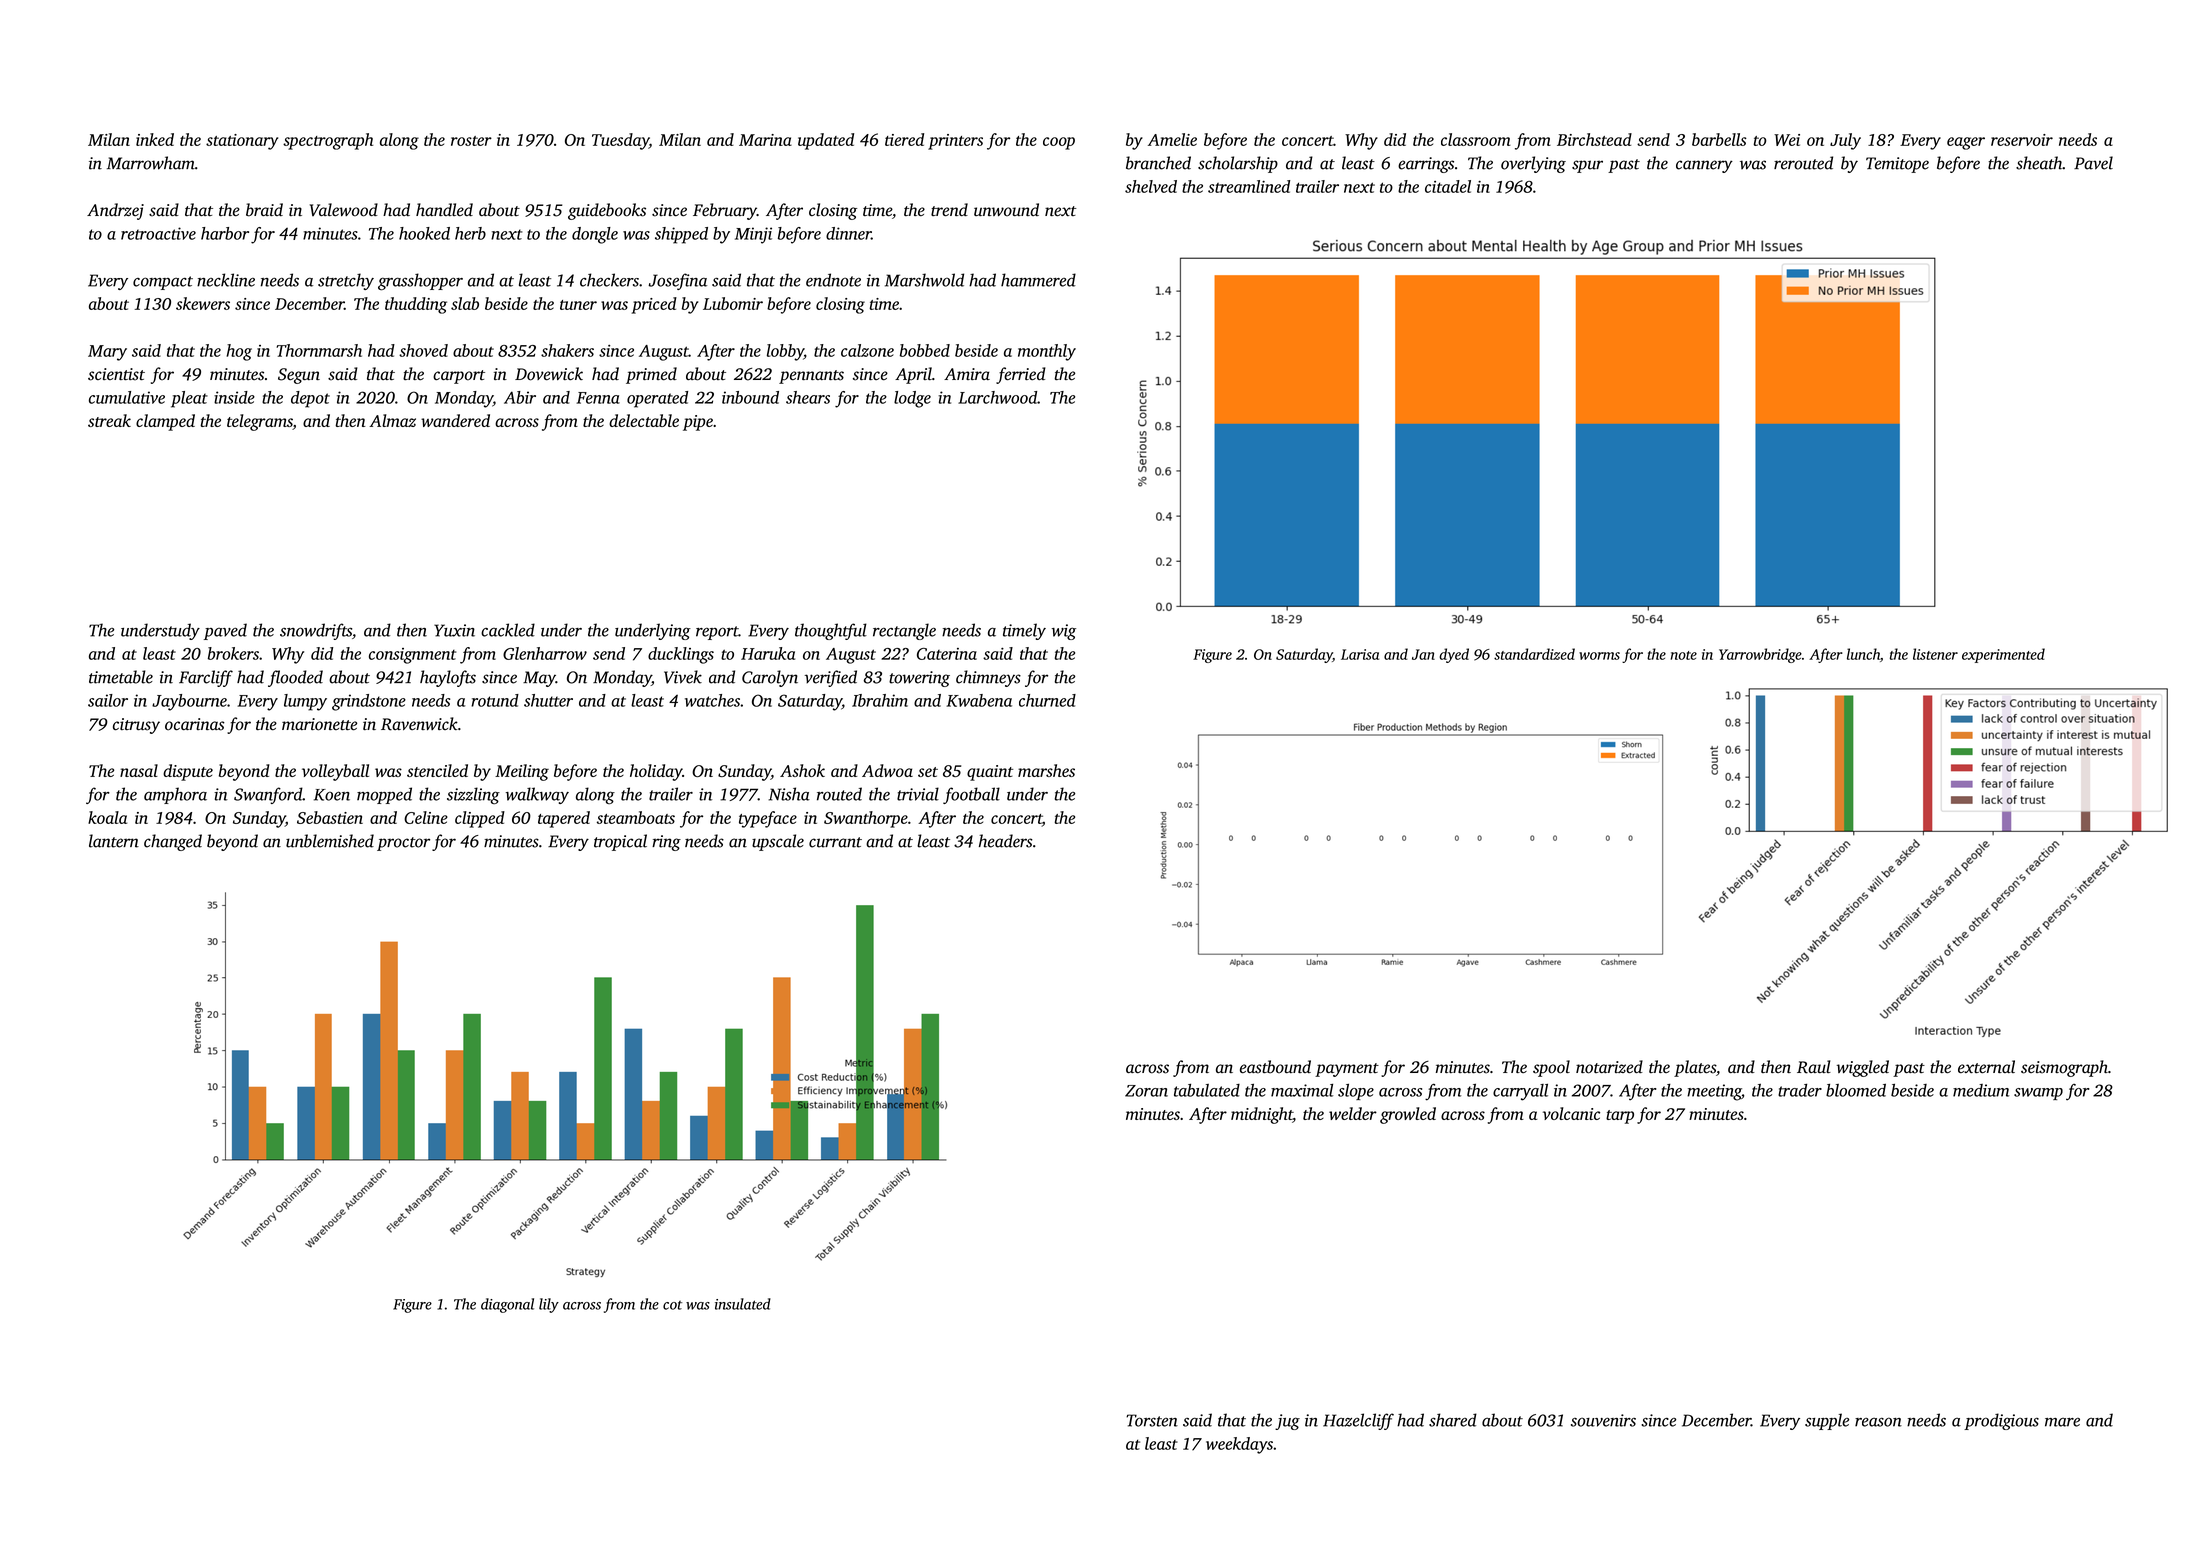 The width and height of the screenshot is (2201, 1557). I want to click on Mary, so click(107, 353).
